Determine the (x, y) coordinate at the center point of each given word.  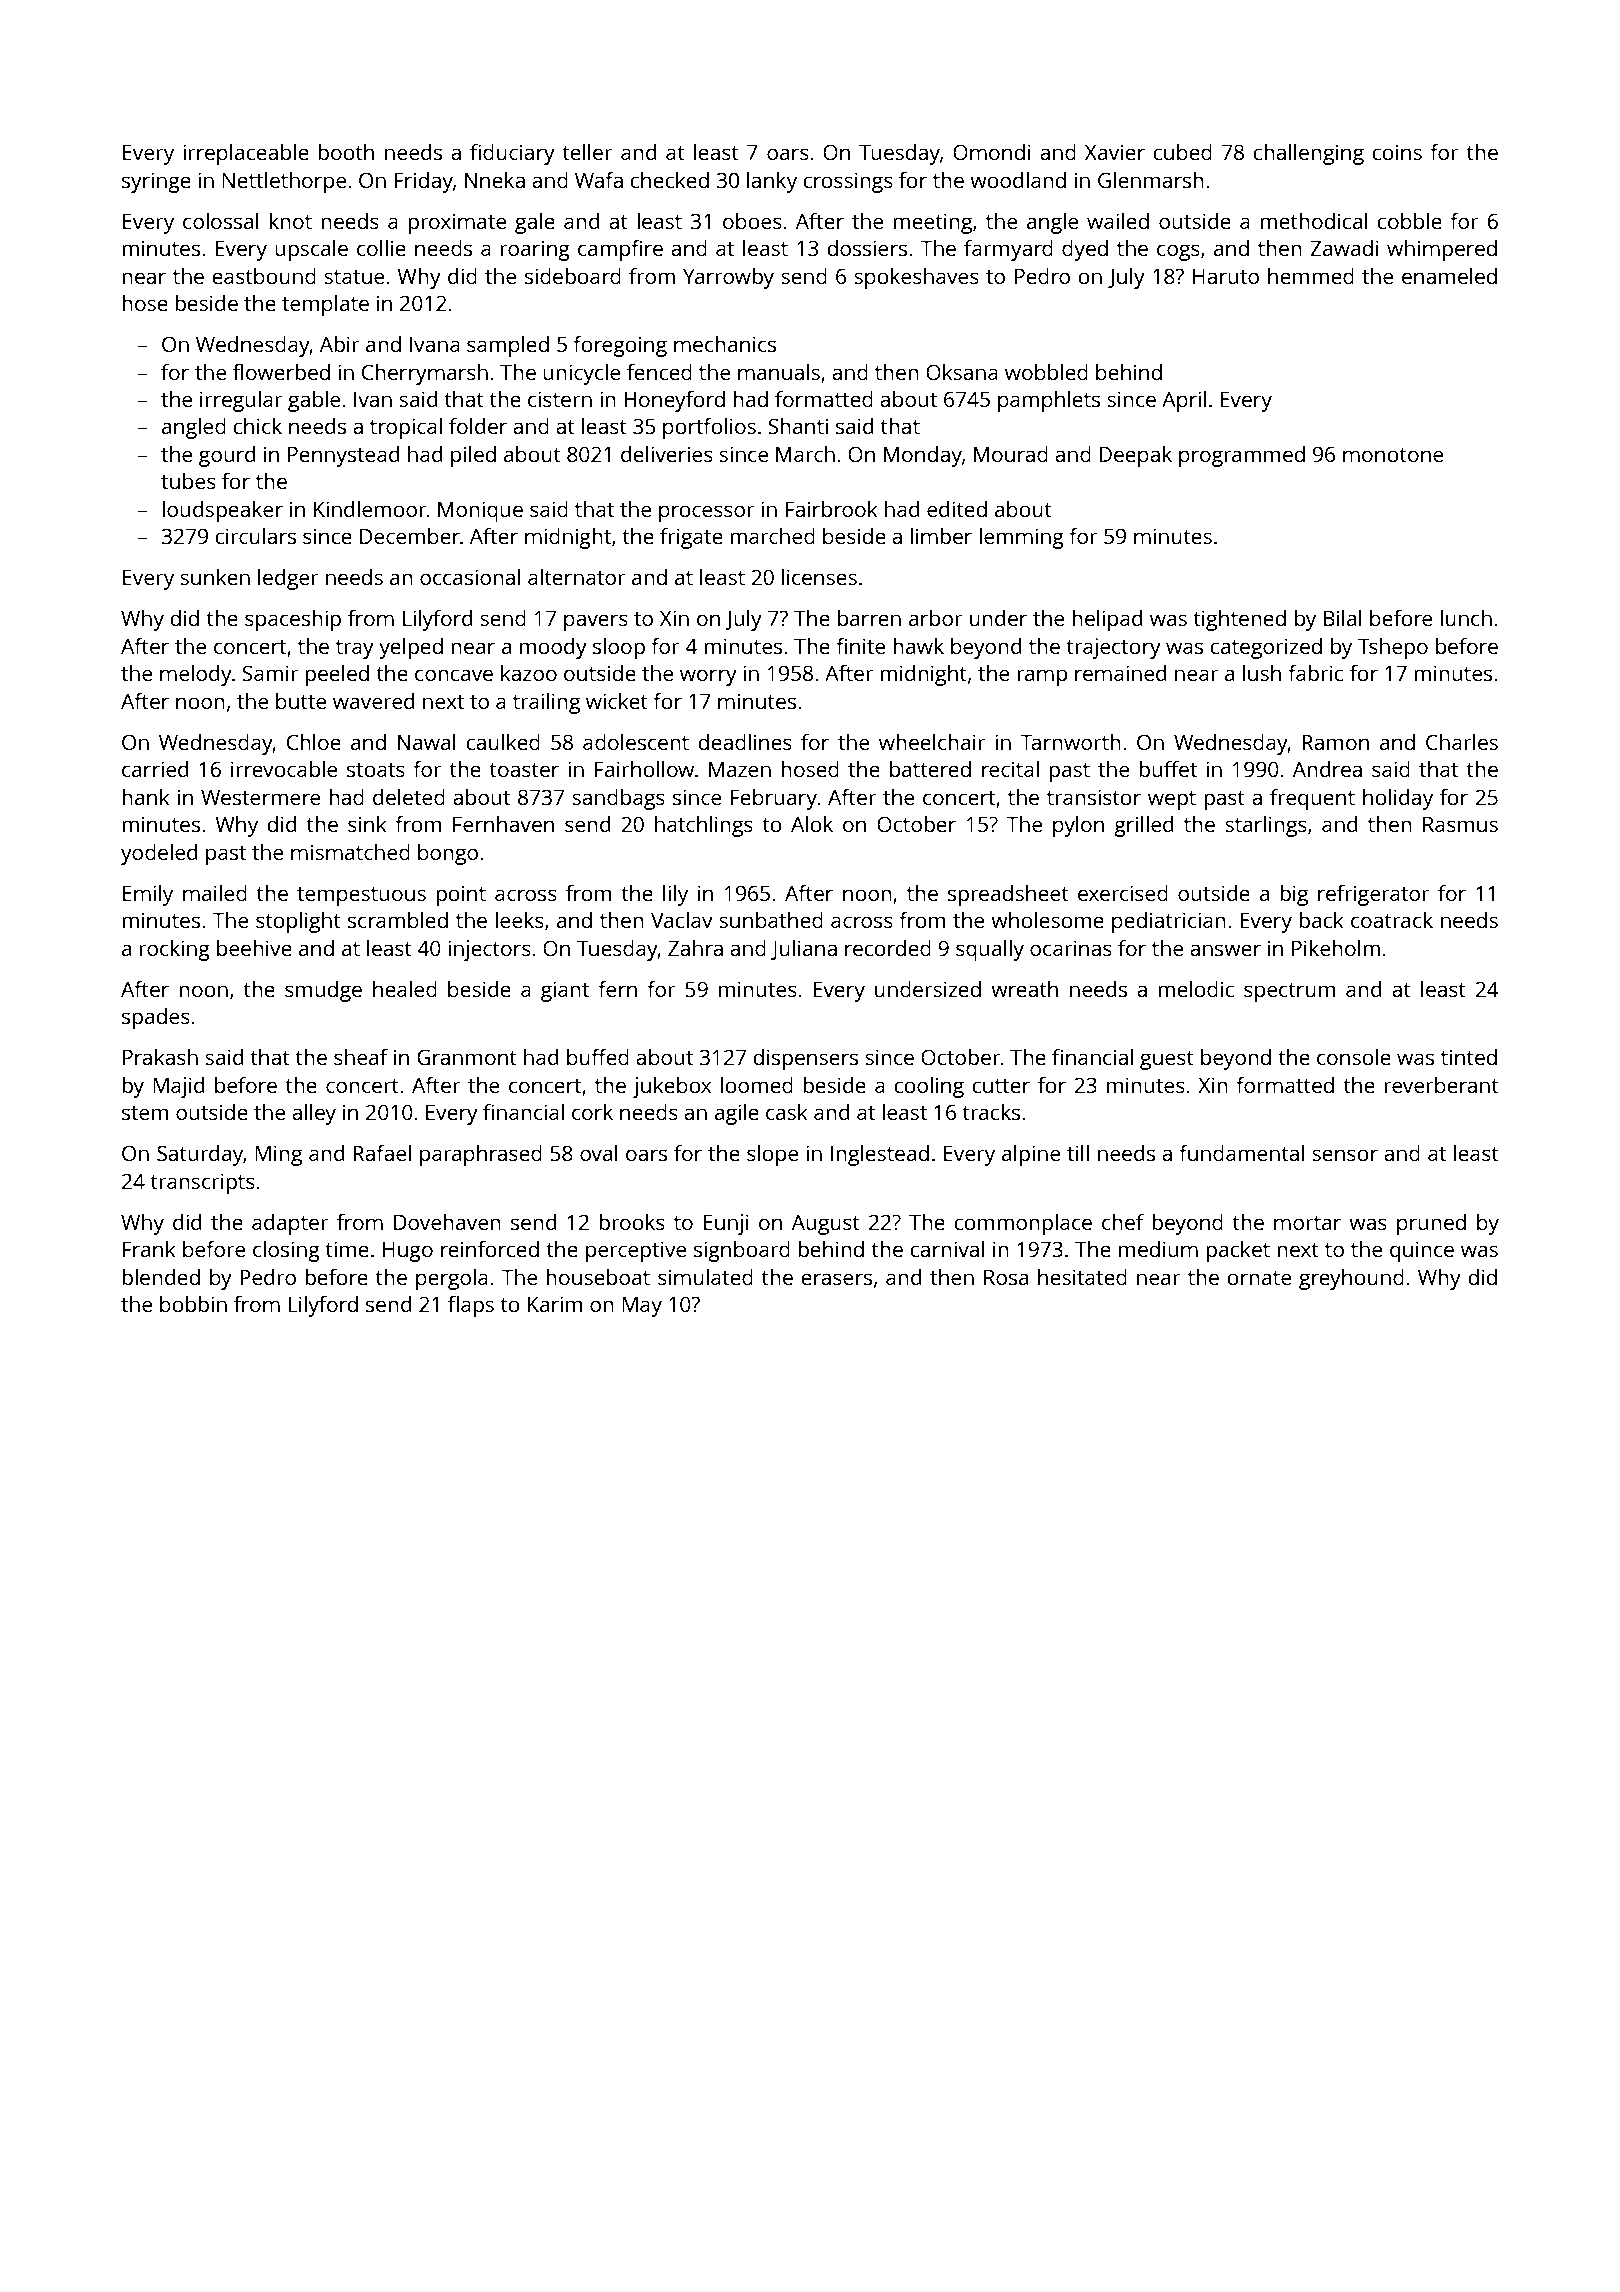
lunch (1466, 618)
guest (1167, 1060)
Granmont (467, 1057)
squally (990, 950)
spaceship (293, 620)
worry (708, 677)
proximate (457, 223)
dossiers (867, 248)
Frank (149, 1249)
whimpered (1442, 250)
